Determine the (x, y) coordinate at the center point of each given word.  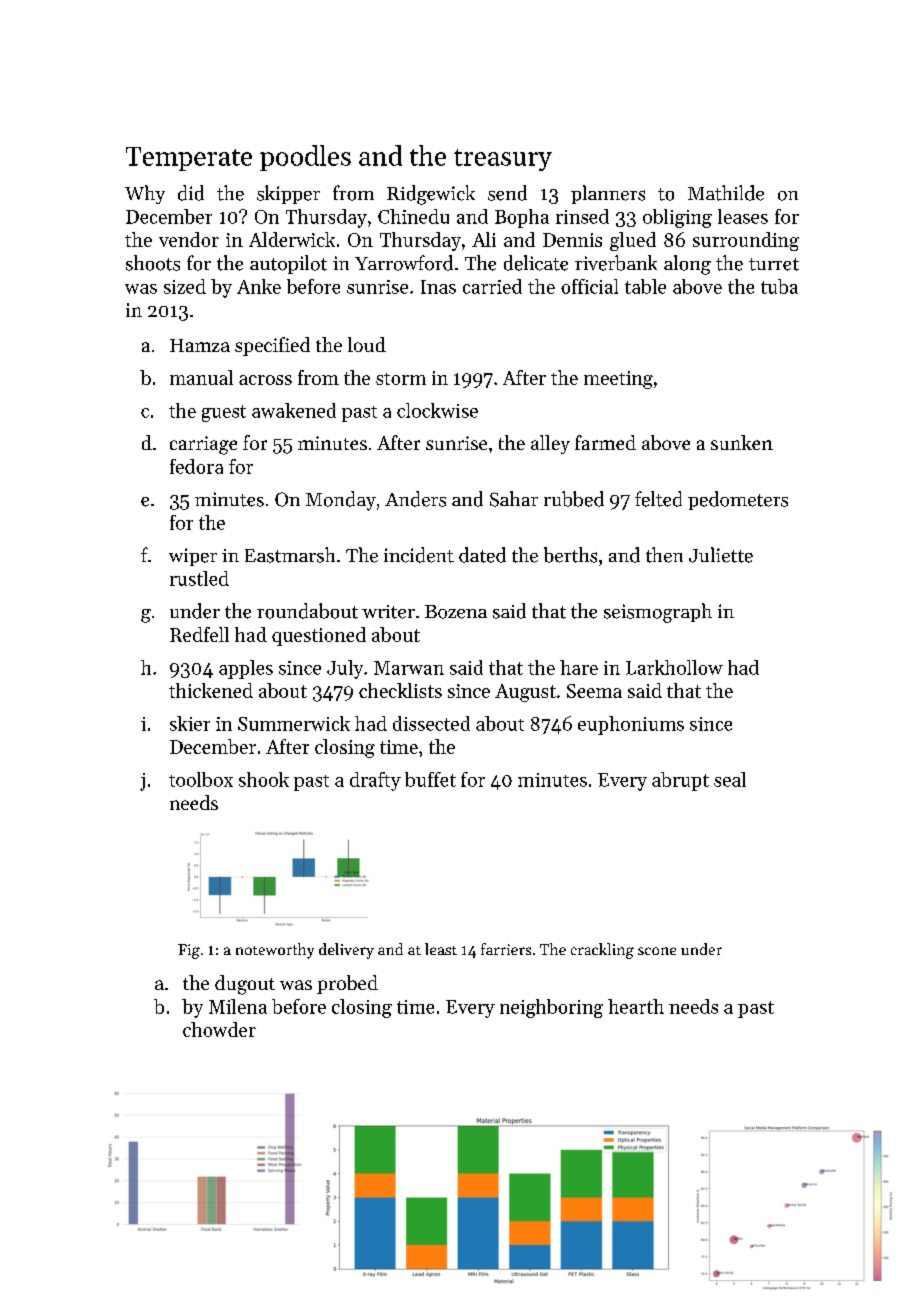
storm (401, 379)
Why (145, 194)
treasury (503, 160)
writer (388, 612)
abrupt (680, 781)
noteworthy (275, 951)
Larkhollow (674, 667)
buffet (430, 779)
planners (608, 194)
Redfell (199, 634)
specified (272, 346)
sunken (742, 442)
